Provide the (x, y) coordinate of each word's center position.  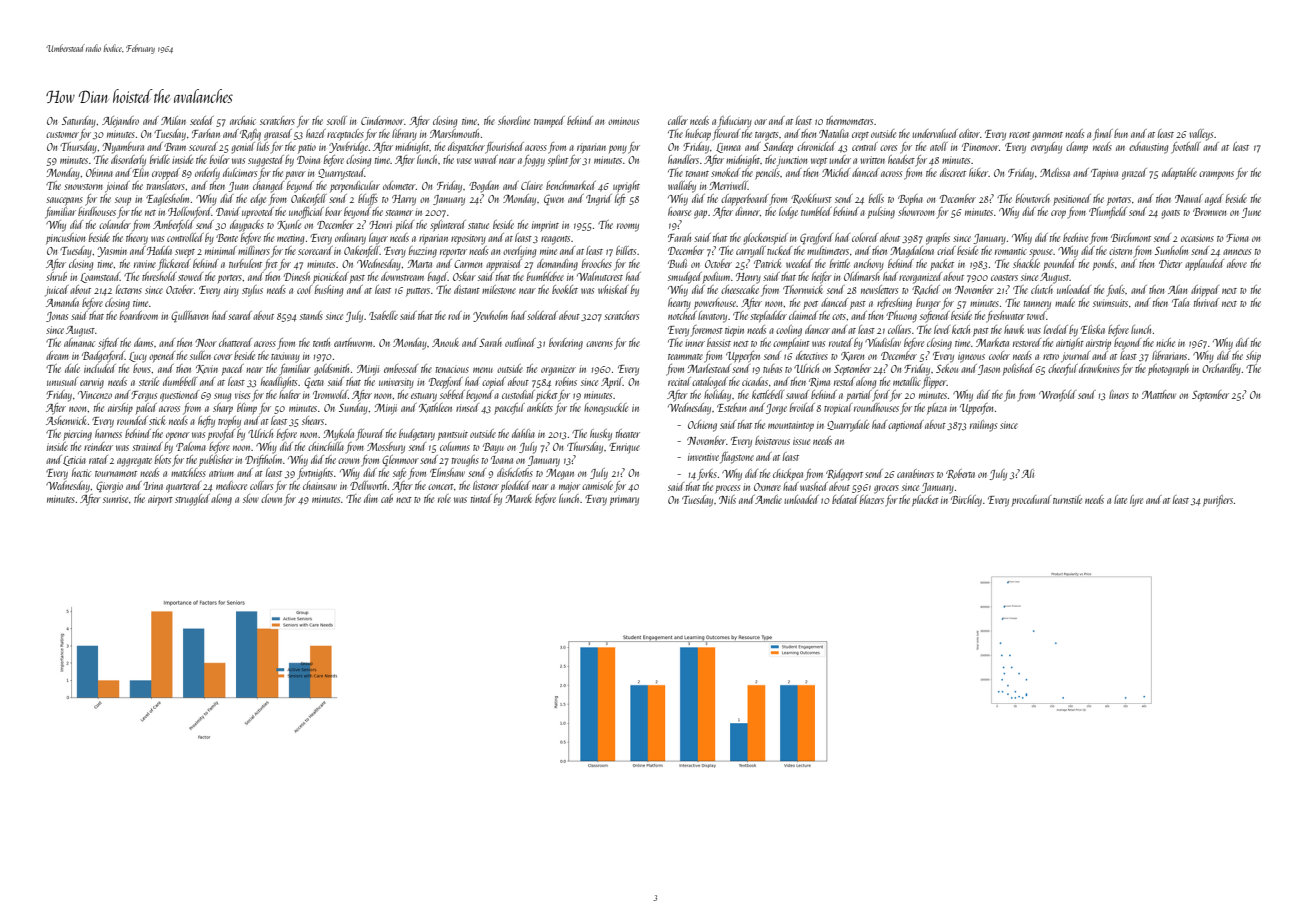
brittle (840, 263)
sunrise (115, 500)
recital (679, 381)
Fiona (1237, 238)
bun (1121, 133)
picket (547, 395)
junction (792, 161)
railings (983, 426)
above (1237, 263)
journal (1075, 357)
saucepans (64, 201)
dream (57, 355)
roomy (628, 227)
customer (62, 135)
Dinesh (297, 276)
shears (313, 420)
